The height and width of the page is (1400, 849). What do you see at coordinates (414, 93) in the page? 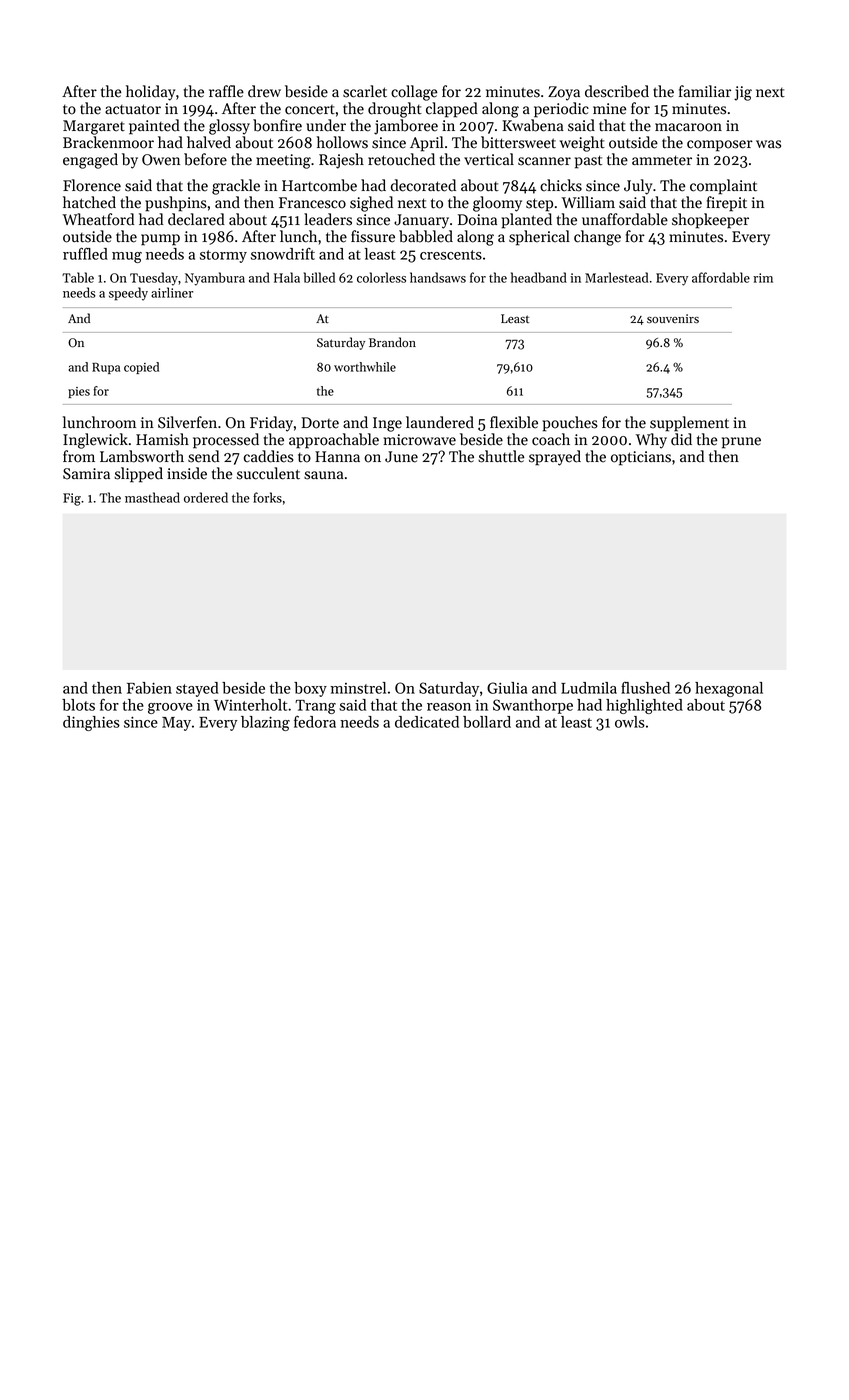
I see `collage` at bounding box center [414, 93].
